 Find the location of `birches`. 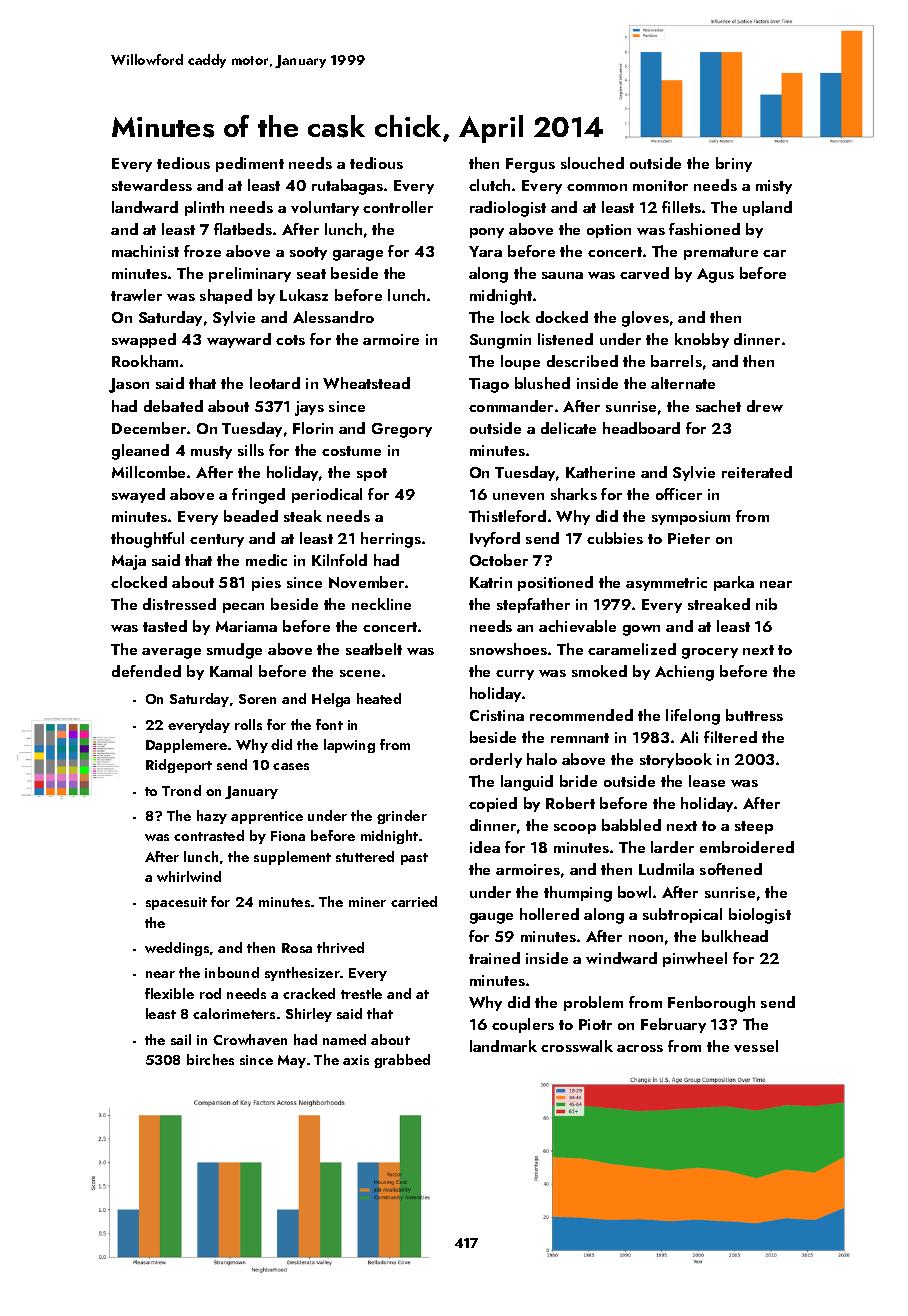

birches is located at coordinates (210, 1059).
